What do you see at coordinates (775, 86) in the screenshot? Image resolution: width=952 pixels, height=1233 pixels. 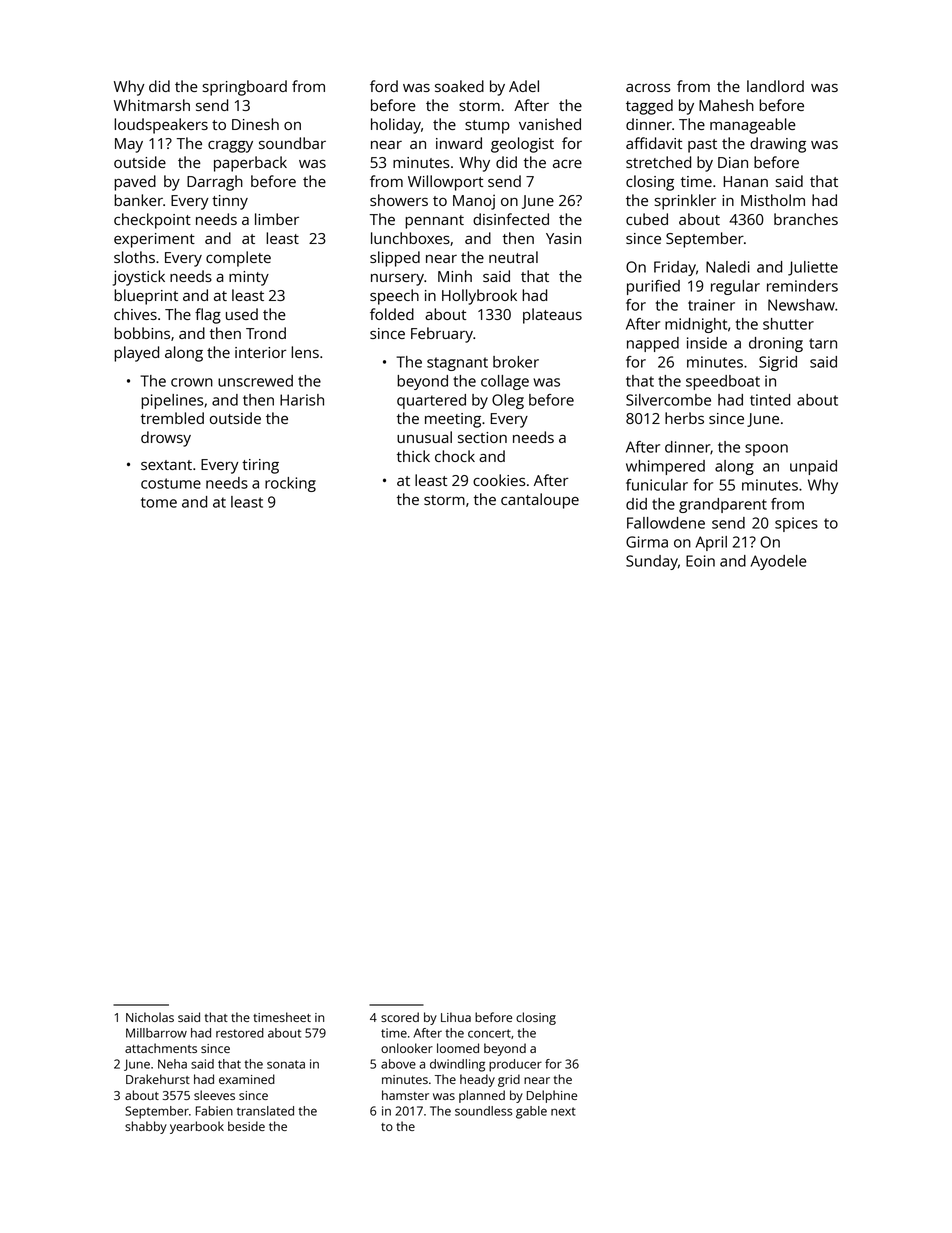 I see `landlord` at bounding box center [775, 86].
